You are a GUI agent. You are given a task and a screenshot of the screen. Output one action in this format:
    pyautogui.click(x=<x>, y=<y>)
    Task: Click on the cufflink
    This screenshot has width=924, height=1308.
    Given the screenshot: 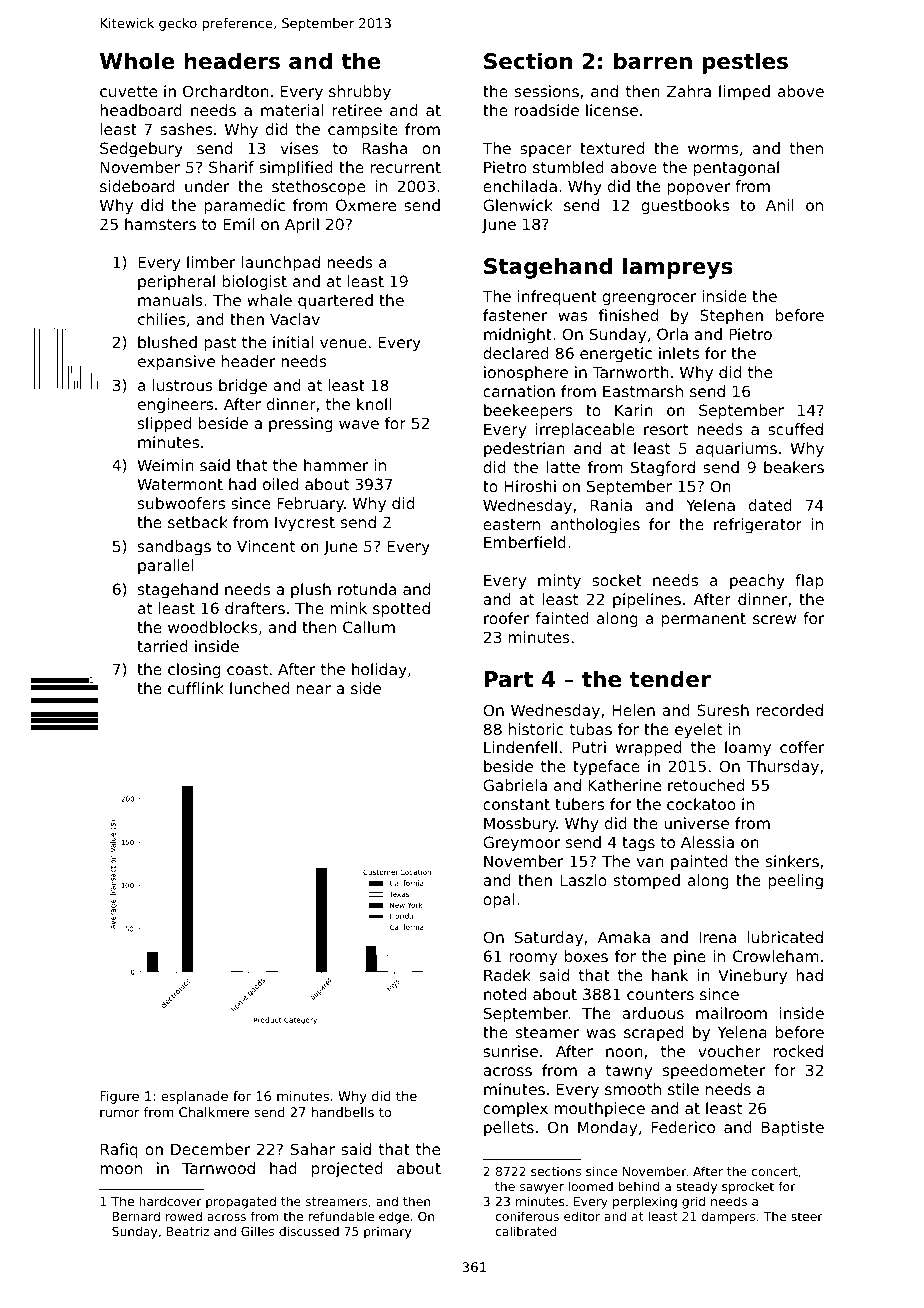 What is the action you would take?
    pyautogui.click(x=196, y=688)
